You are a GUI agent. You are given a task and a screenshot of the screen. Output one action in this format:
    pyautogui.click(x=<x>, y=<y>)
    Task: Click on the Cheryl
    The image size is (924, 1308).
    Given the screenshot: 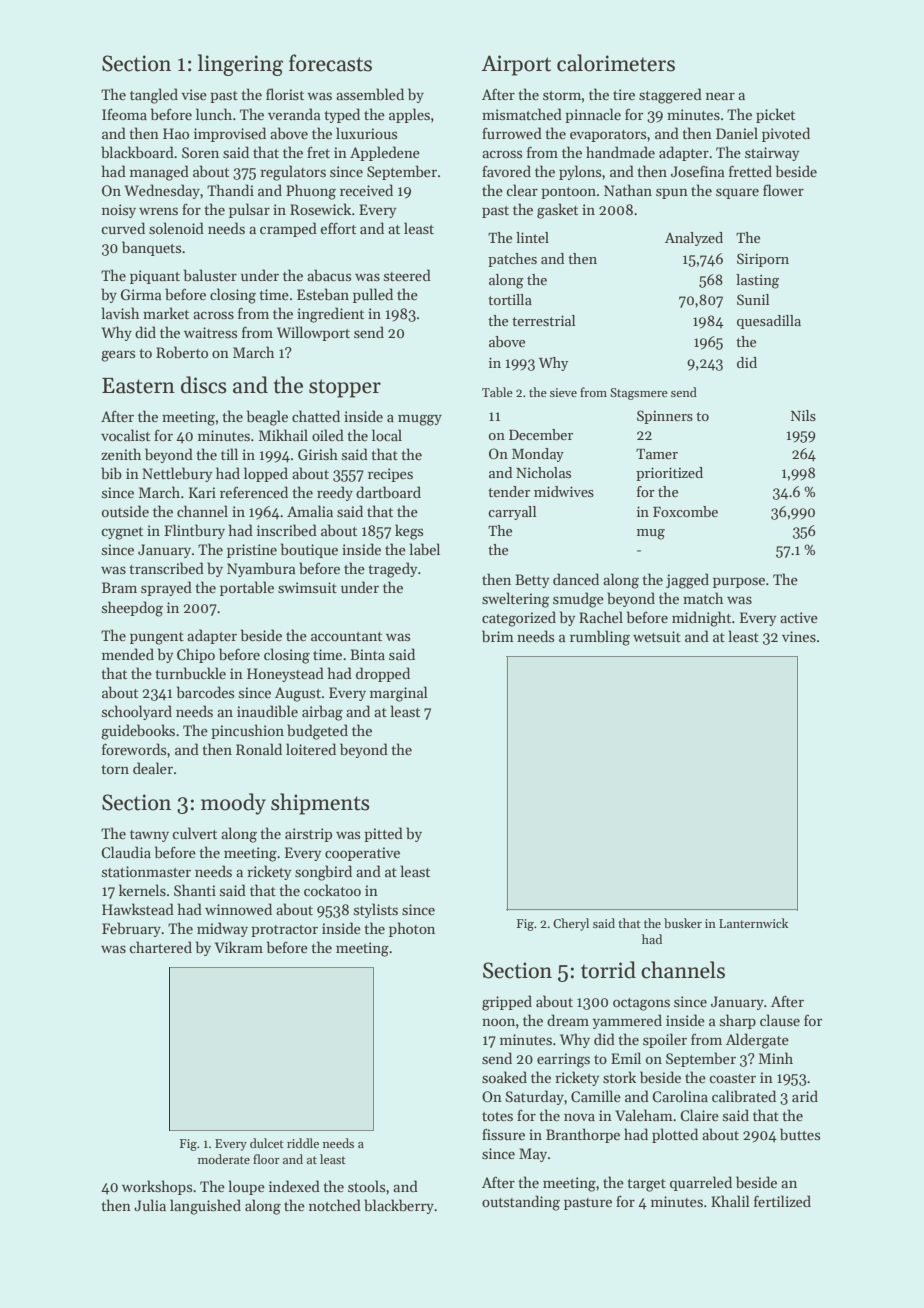 What is the action you would take?
    pyautogui.click(x=571, y=924)
